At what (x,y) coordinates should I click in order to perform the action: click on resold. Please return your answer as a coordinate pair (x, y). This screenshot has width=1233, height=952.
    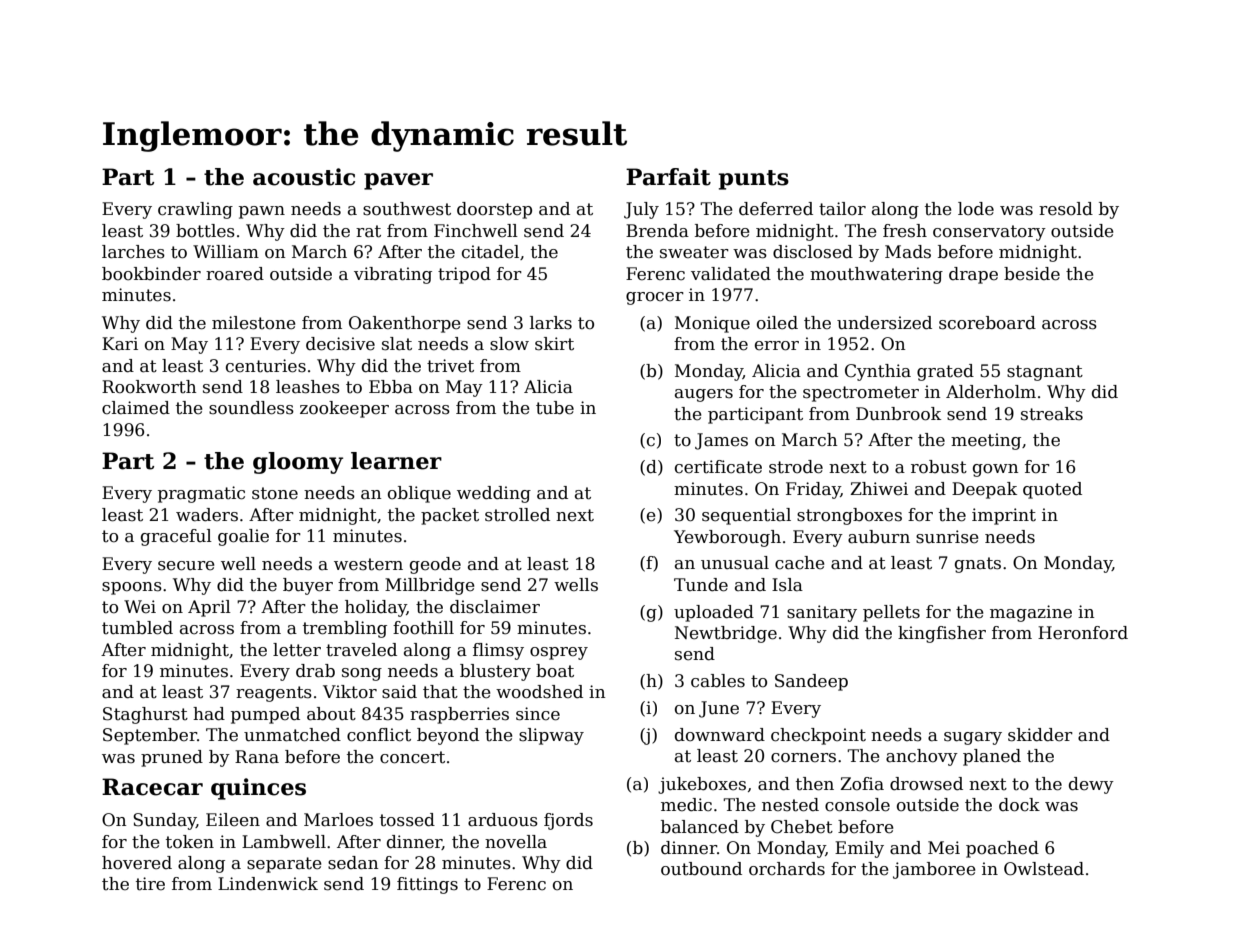
    Looking at the image, I should click on (1066, 209).
